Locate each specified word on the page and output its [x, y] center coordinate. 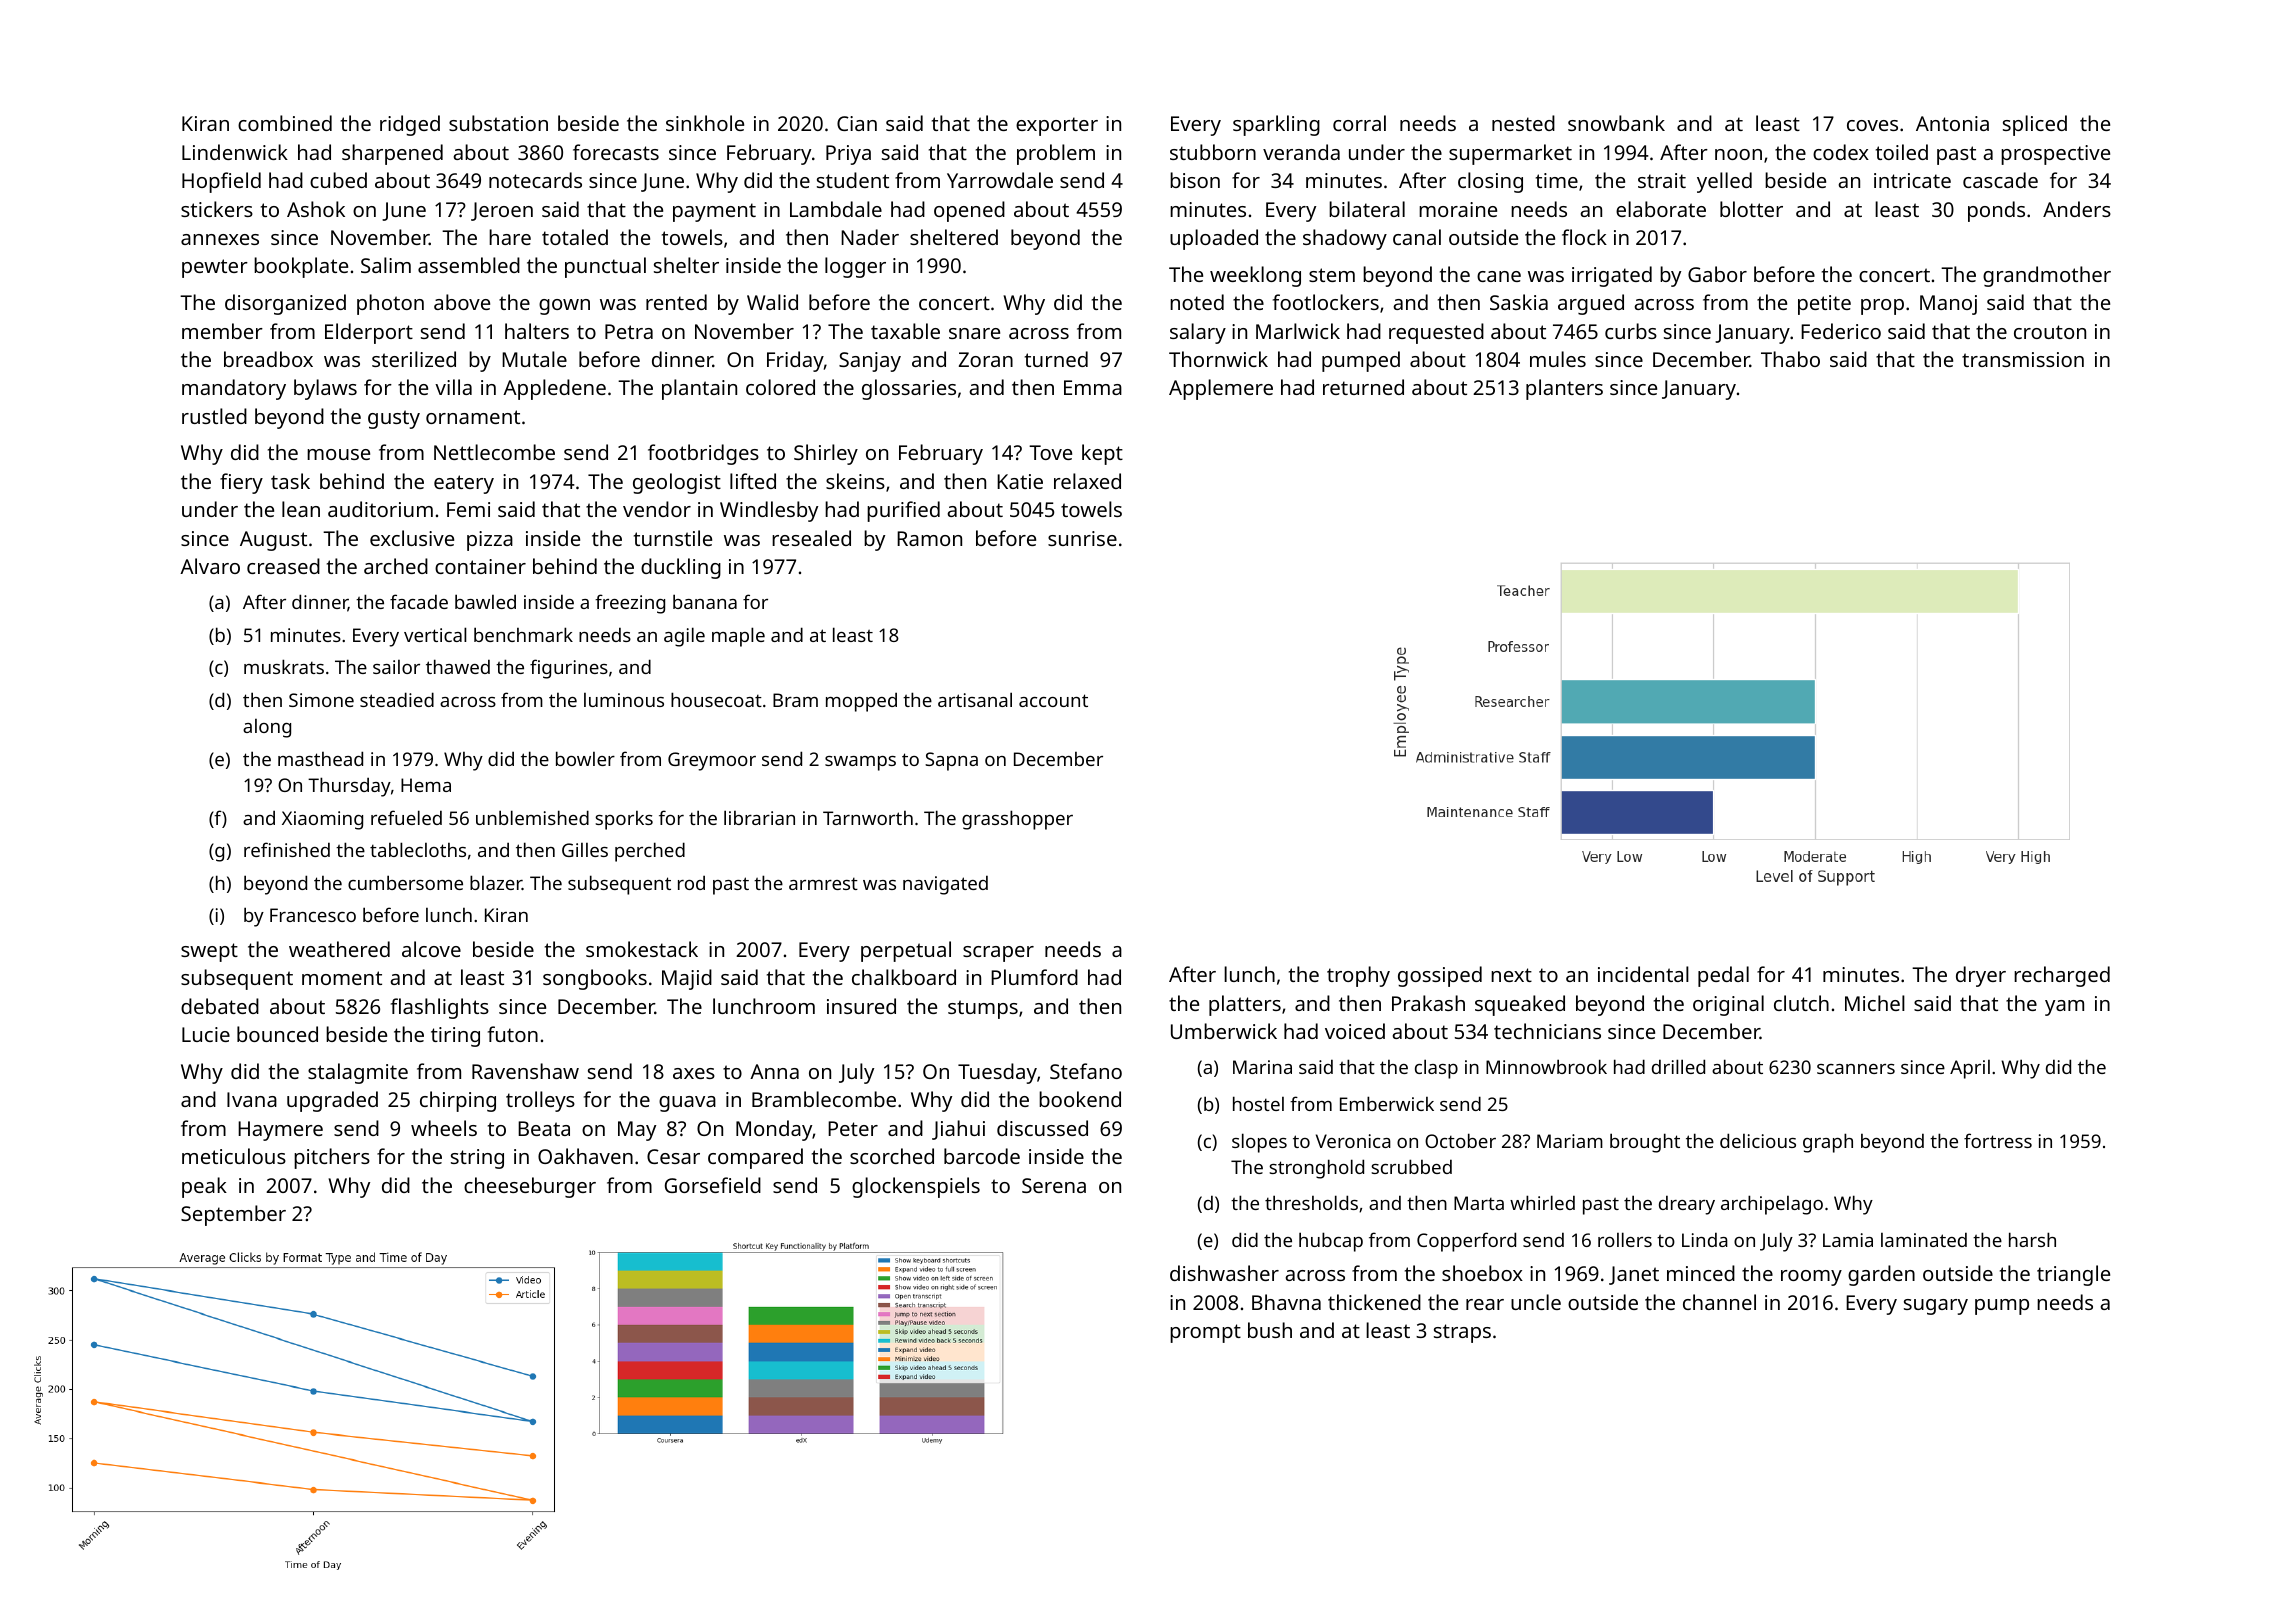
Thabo [1790, 359]
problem [1056, 154]
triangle [2073, 1275]
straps [1462, 1333]
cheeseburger [530, 1187]
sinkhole [705, 123]
